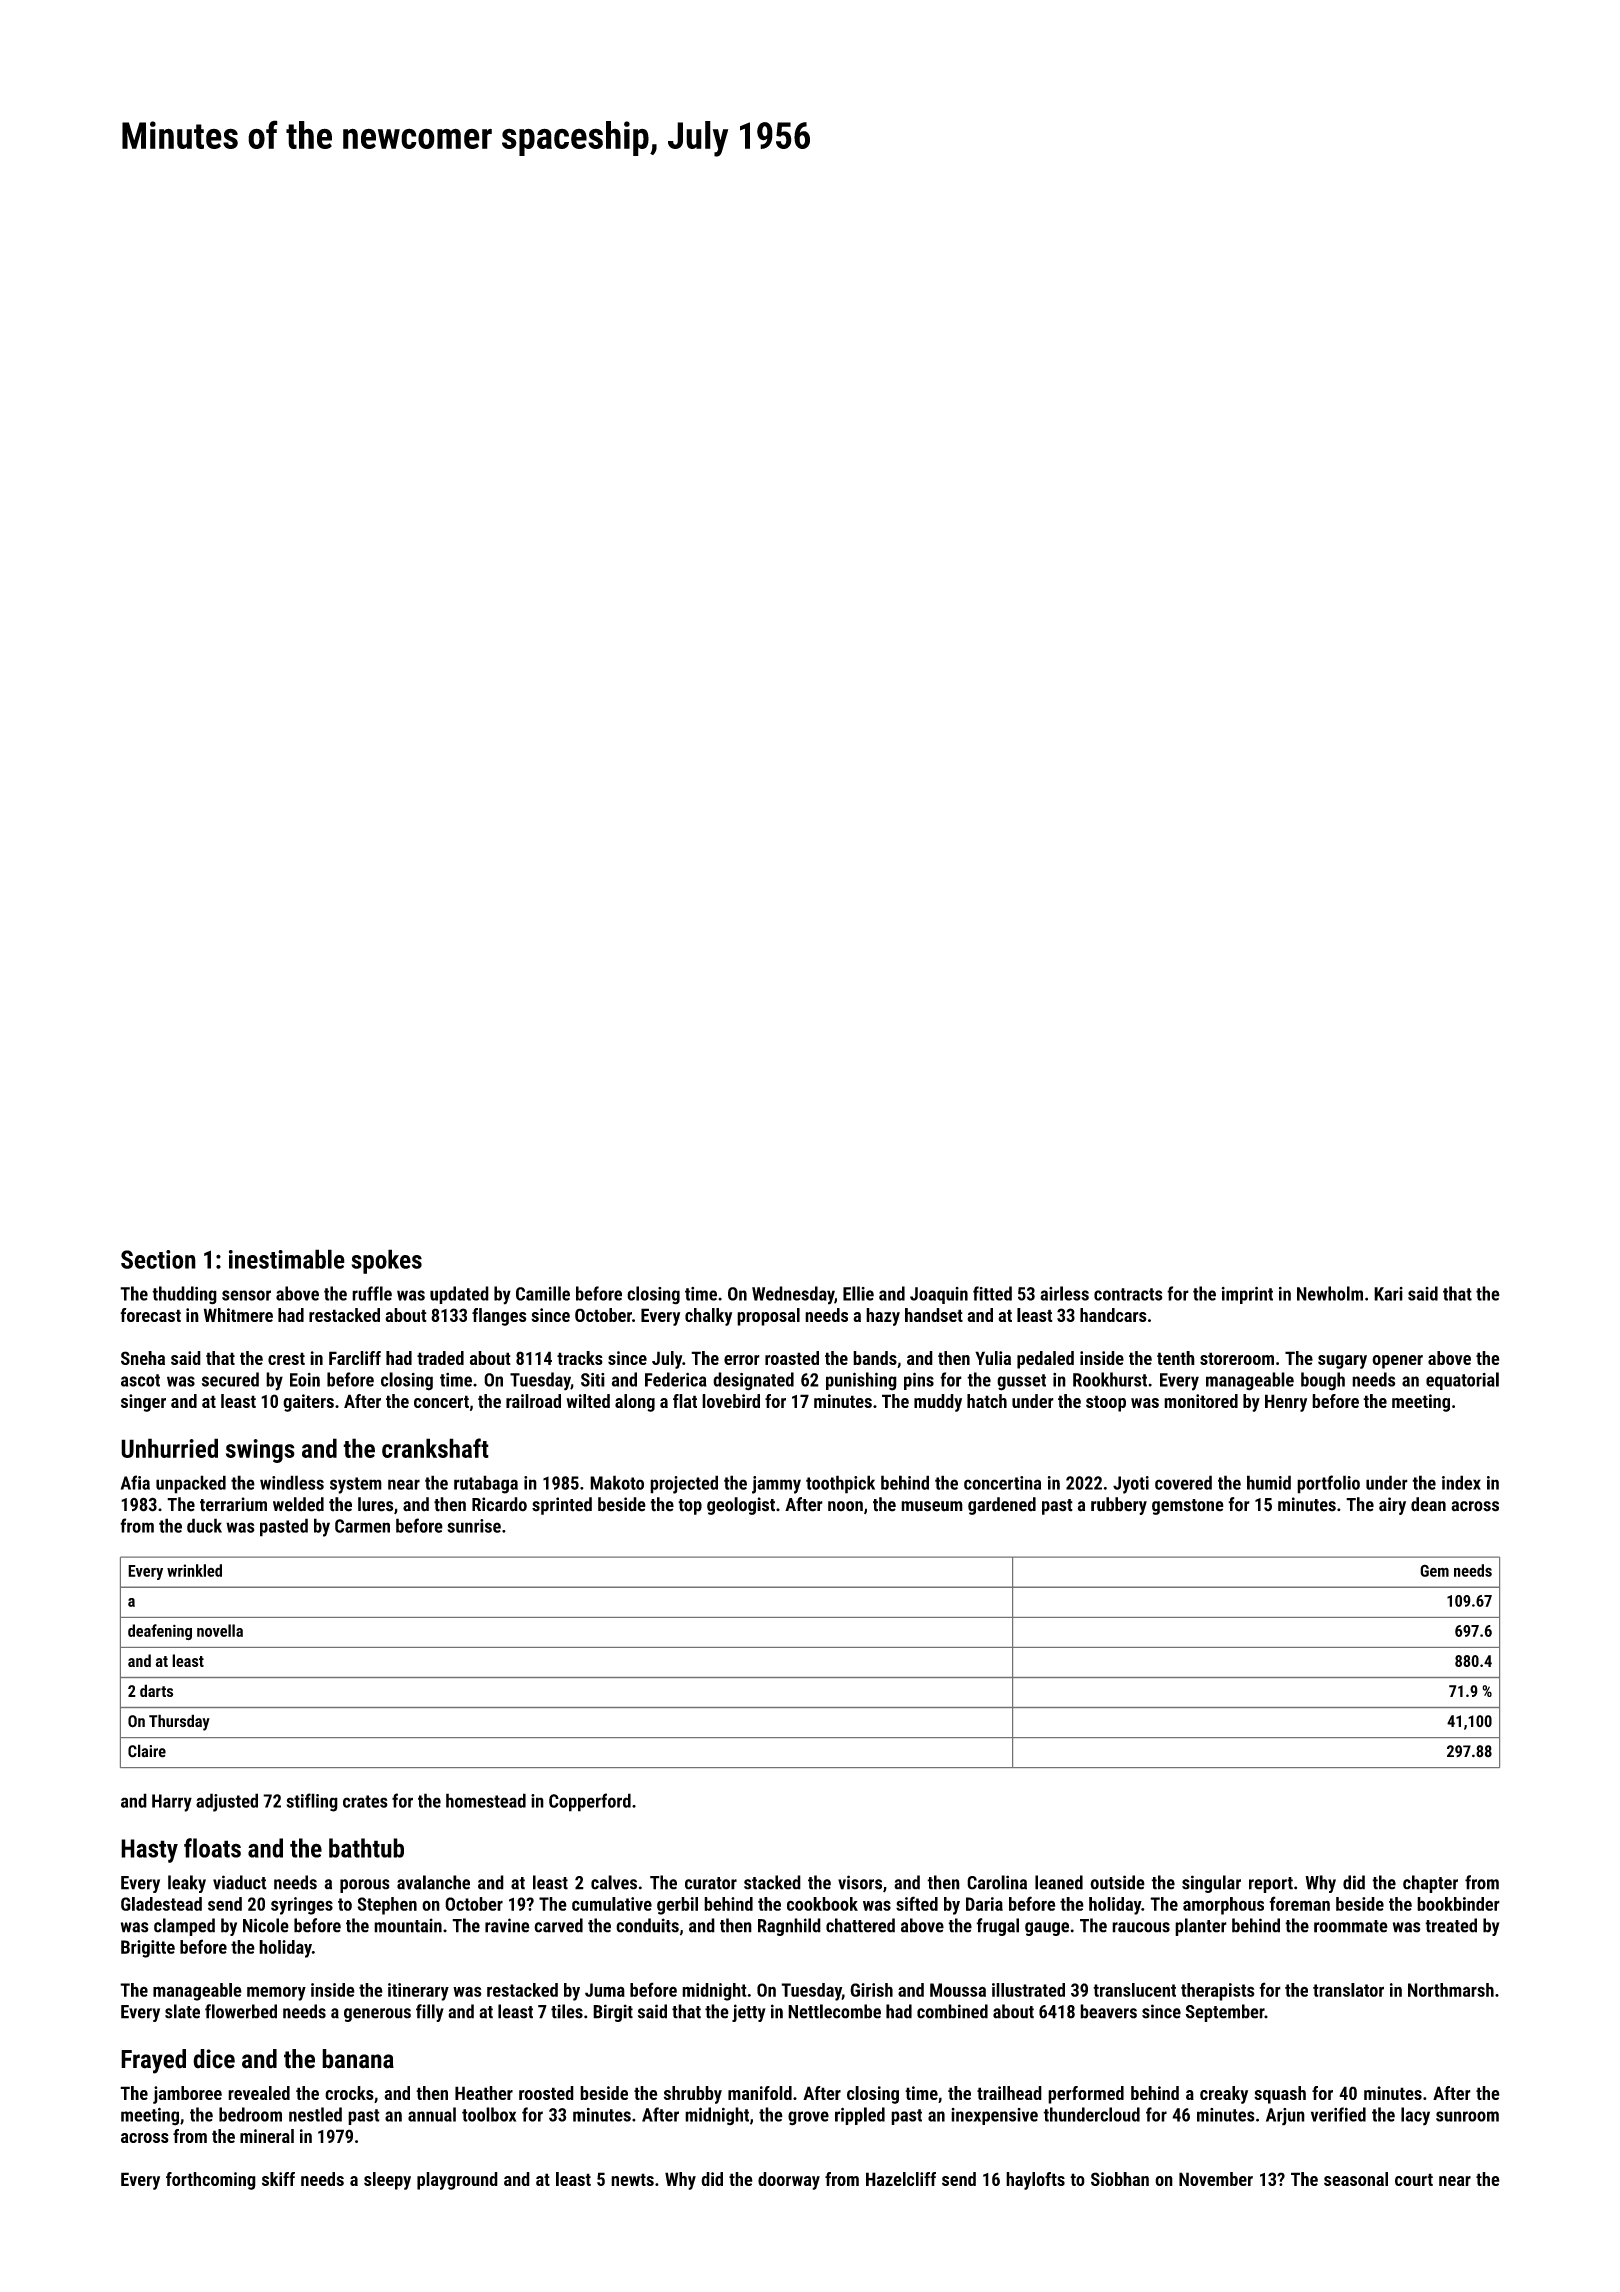  I want to click on swings, so click(260, 1451).
